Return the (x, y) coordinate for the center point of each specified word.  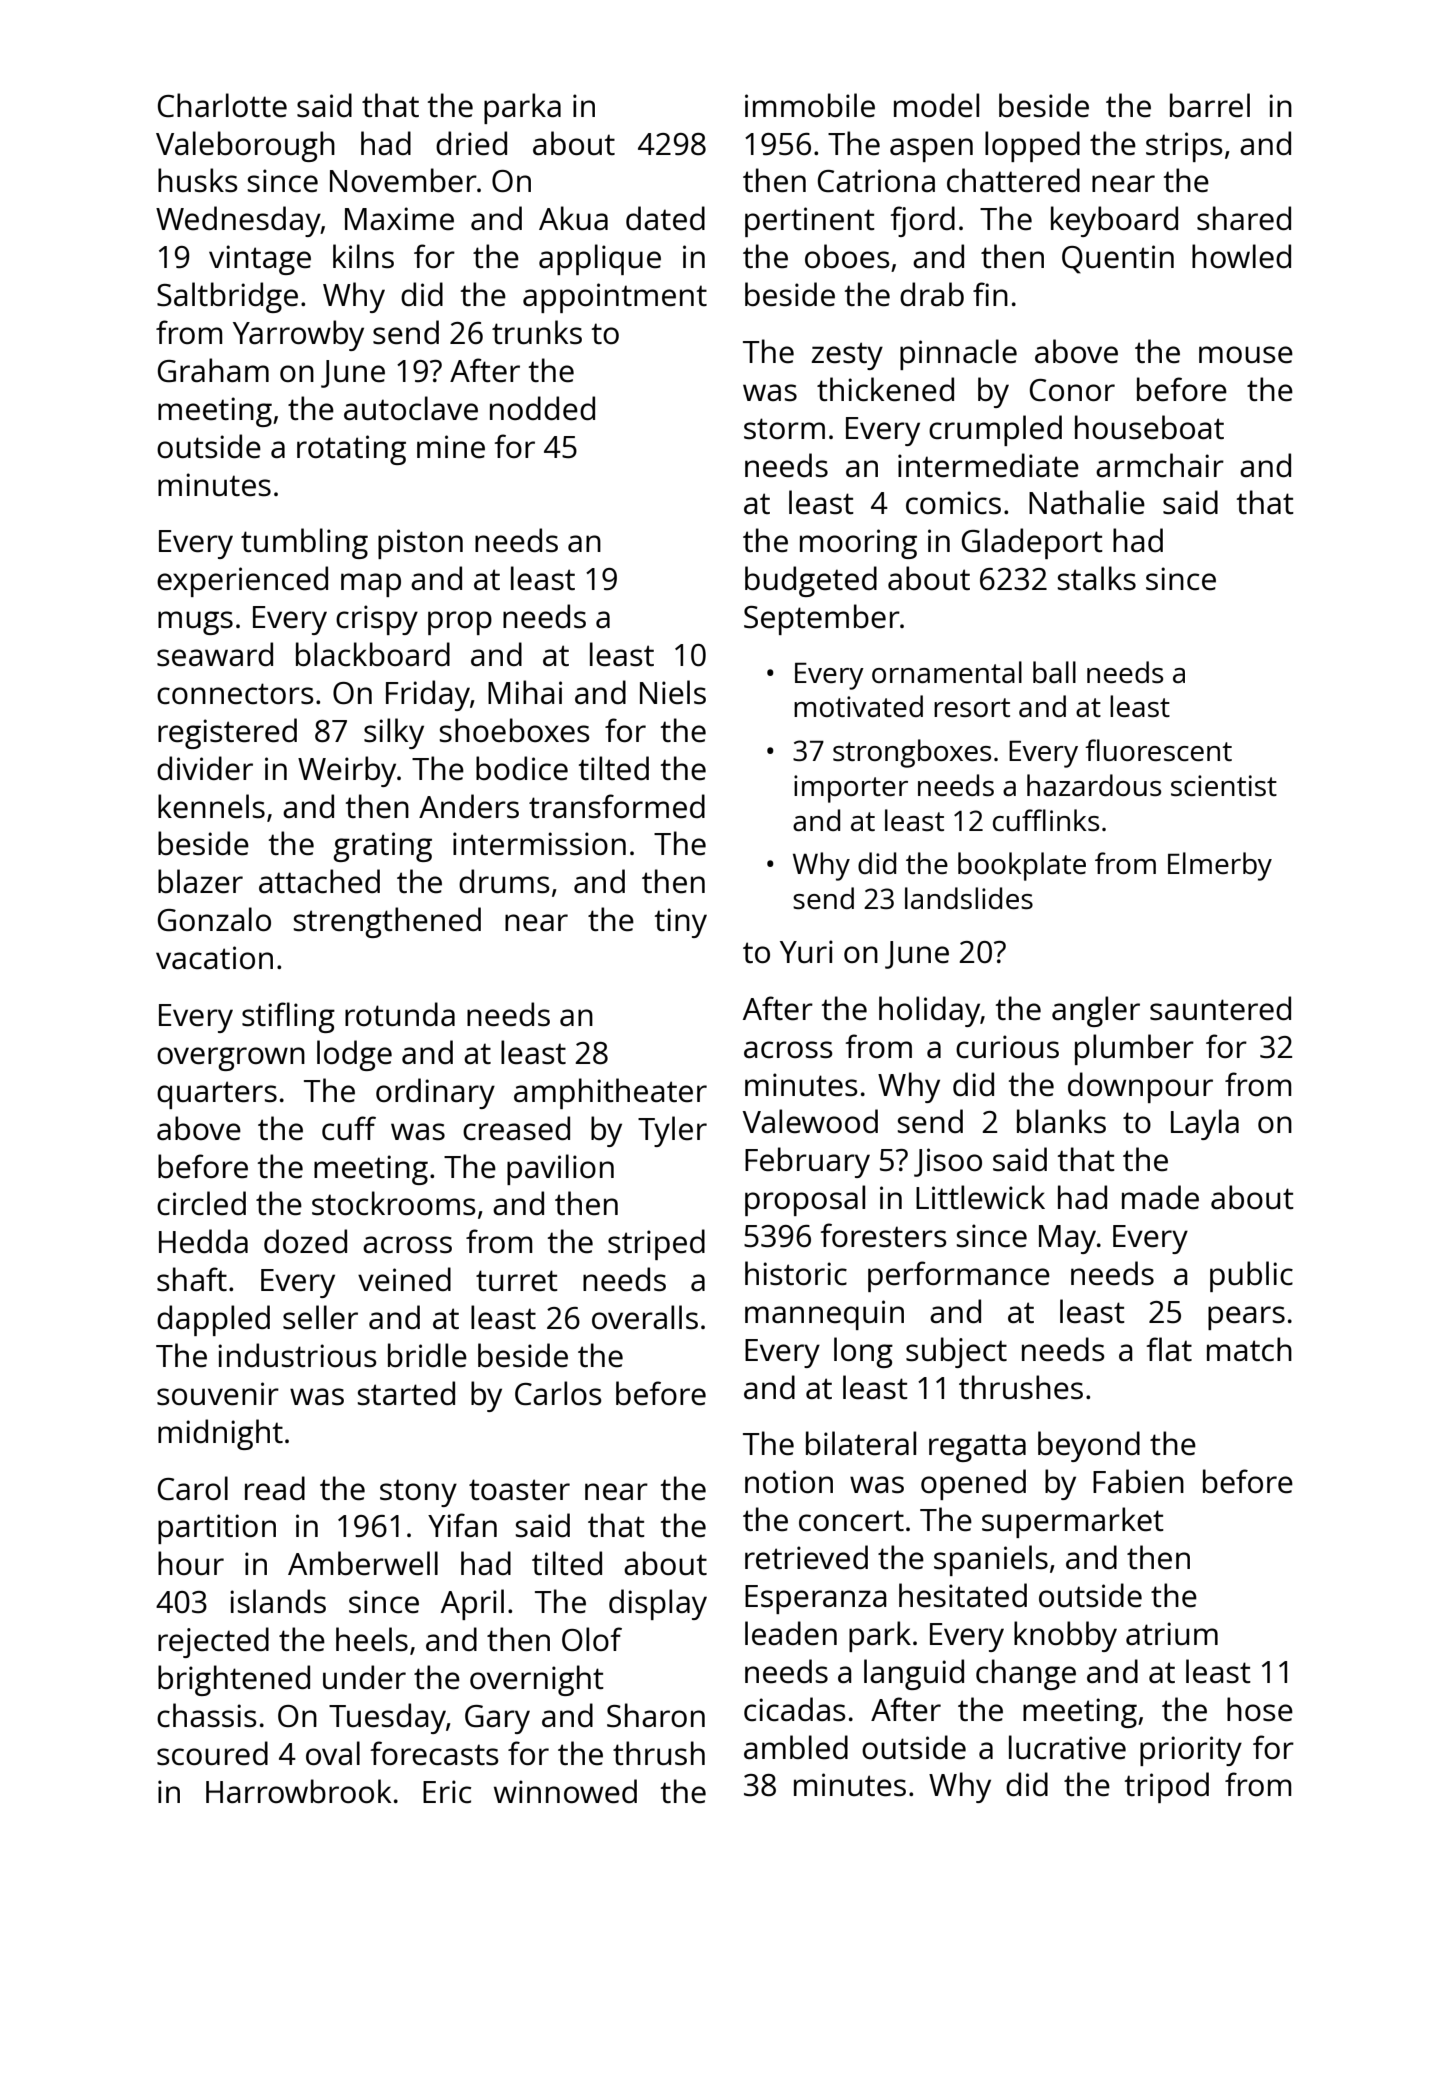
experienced (242, 581)
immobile (810, 105)
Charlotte (222, 105)
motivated (858, 706)
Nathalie (1087, 502)
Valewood (810, 1121)
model (936, 105)
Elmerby (1220, 866)
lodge (354, 1055)
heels (372, 1639)
